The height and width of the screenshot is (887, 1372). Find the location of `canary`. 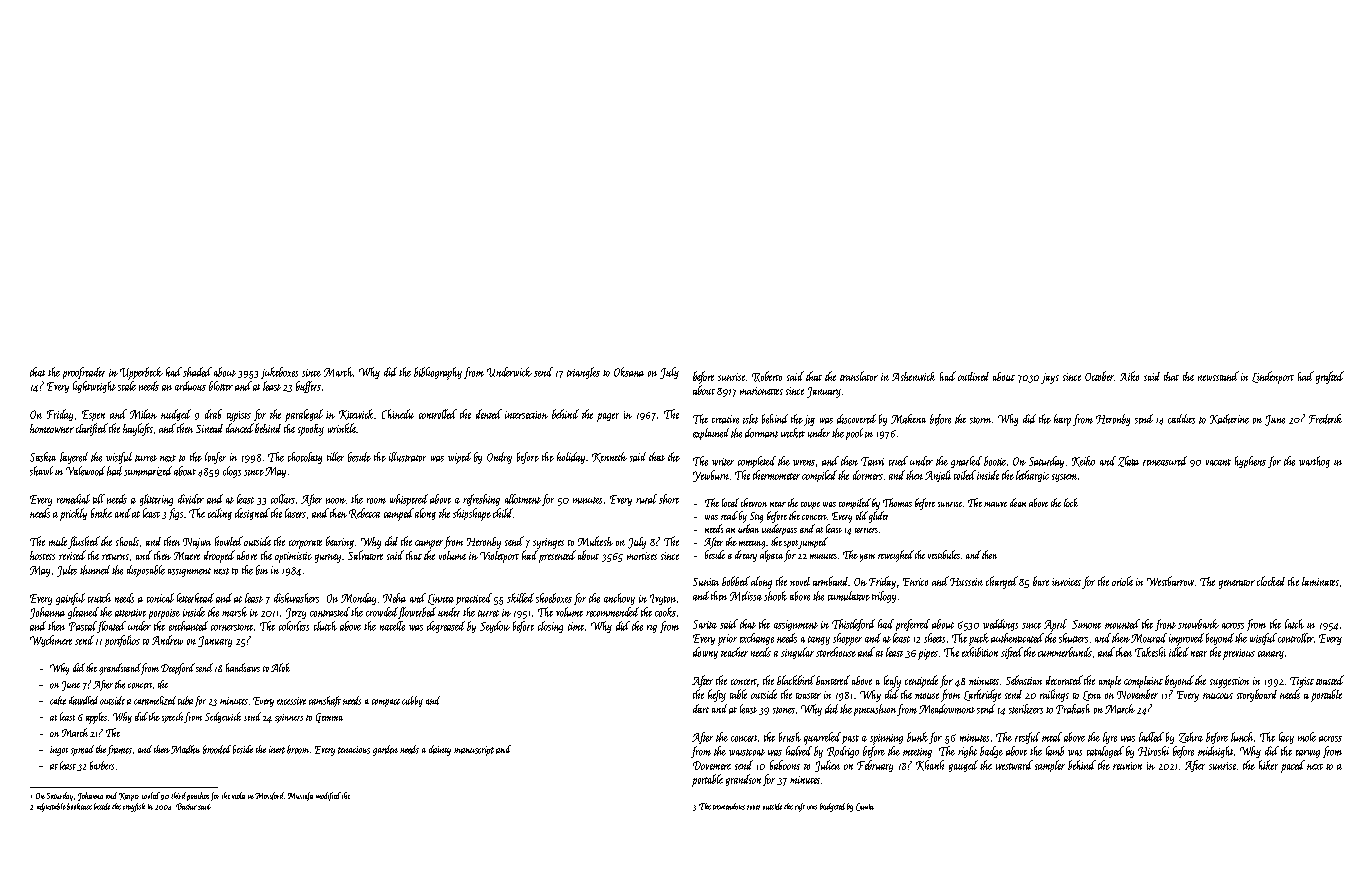

canary is located at coordinates (1271, 655).
